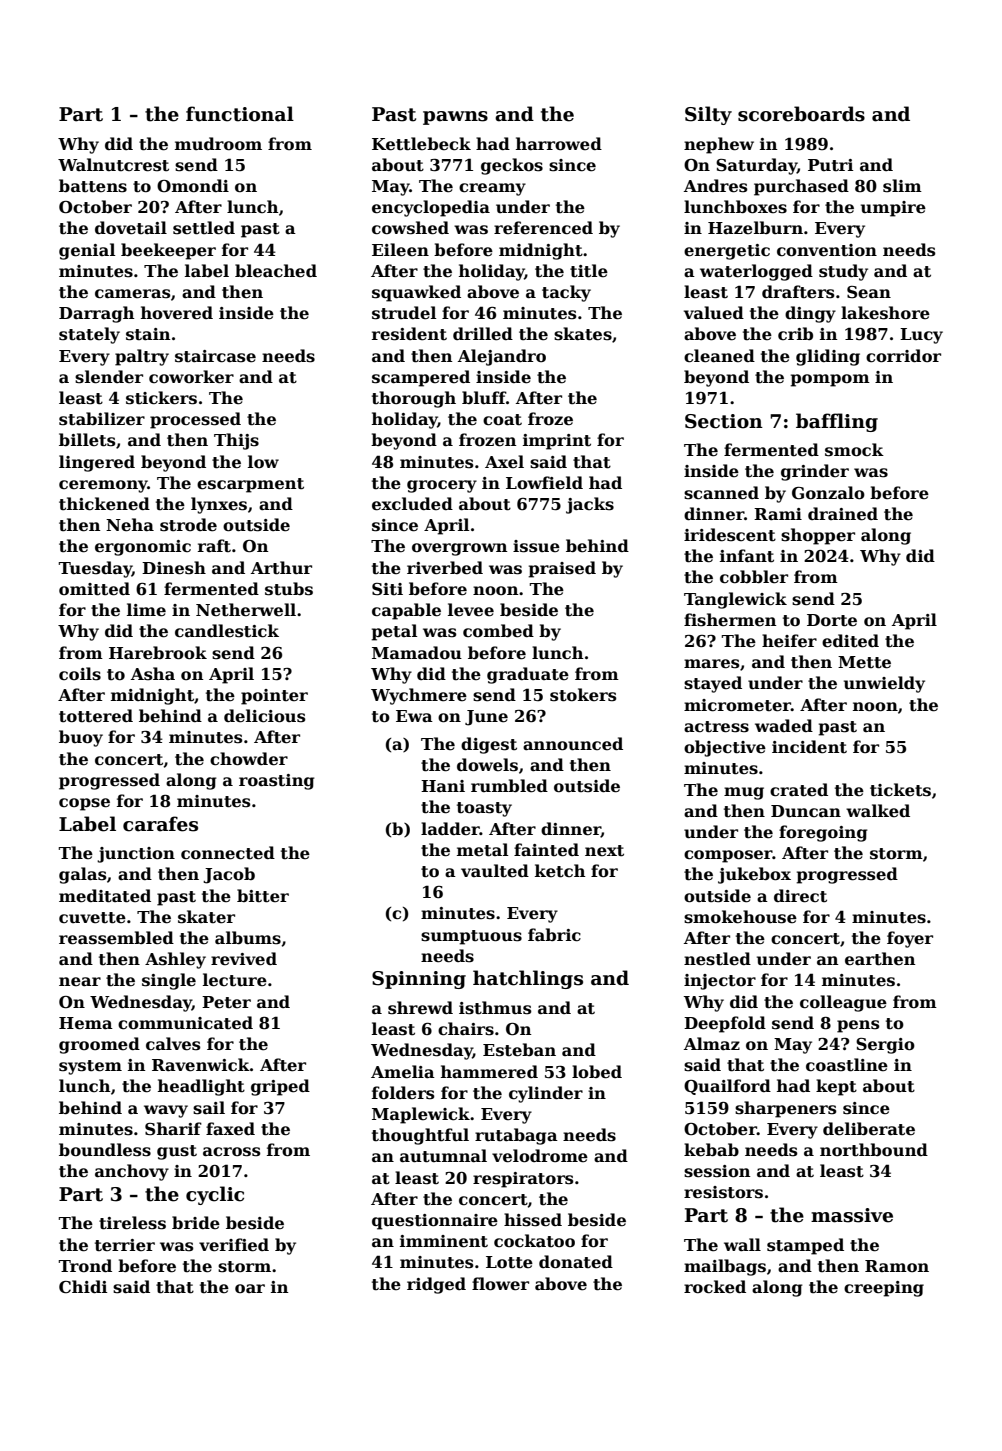 This page has width=1002, height=1451. Describe the element at coordinates (431, 208) in the page. I see `encyclopedia` at that location.
